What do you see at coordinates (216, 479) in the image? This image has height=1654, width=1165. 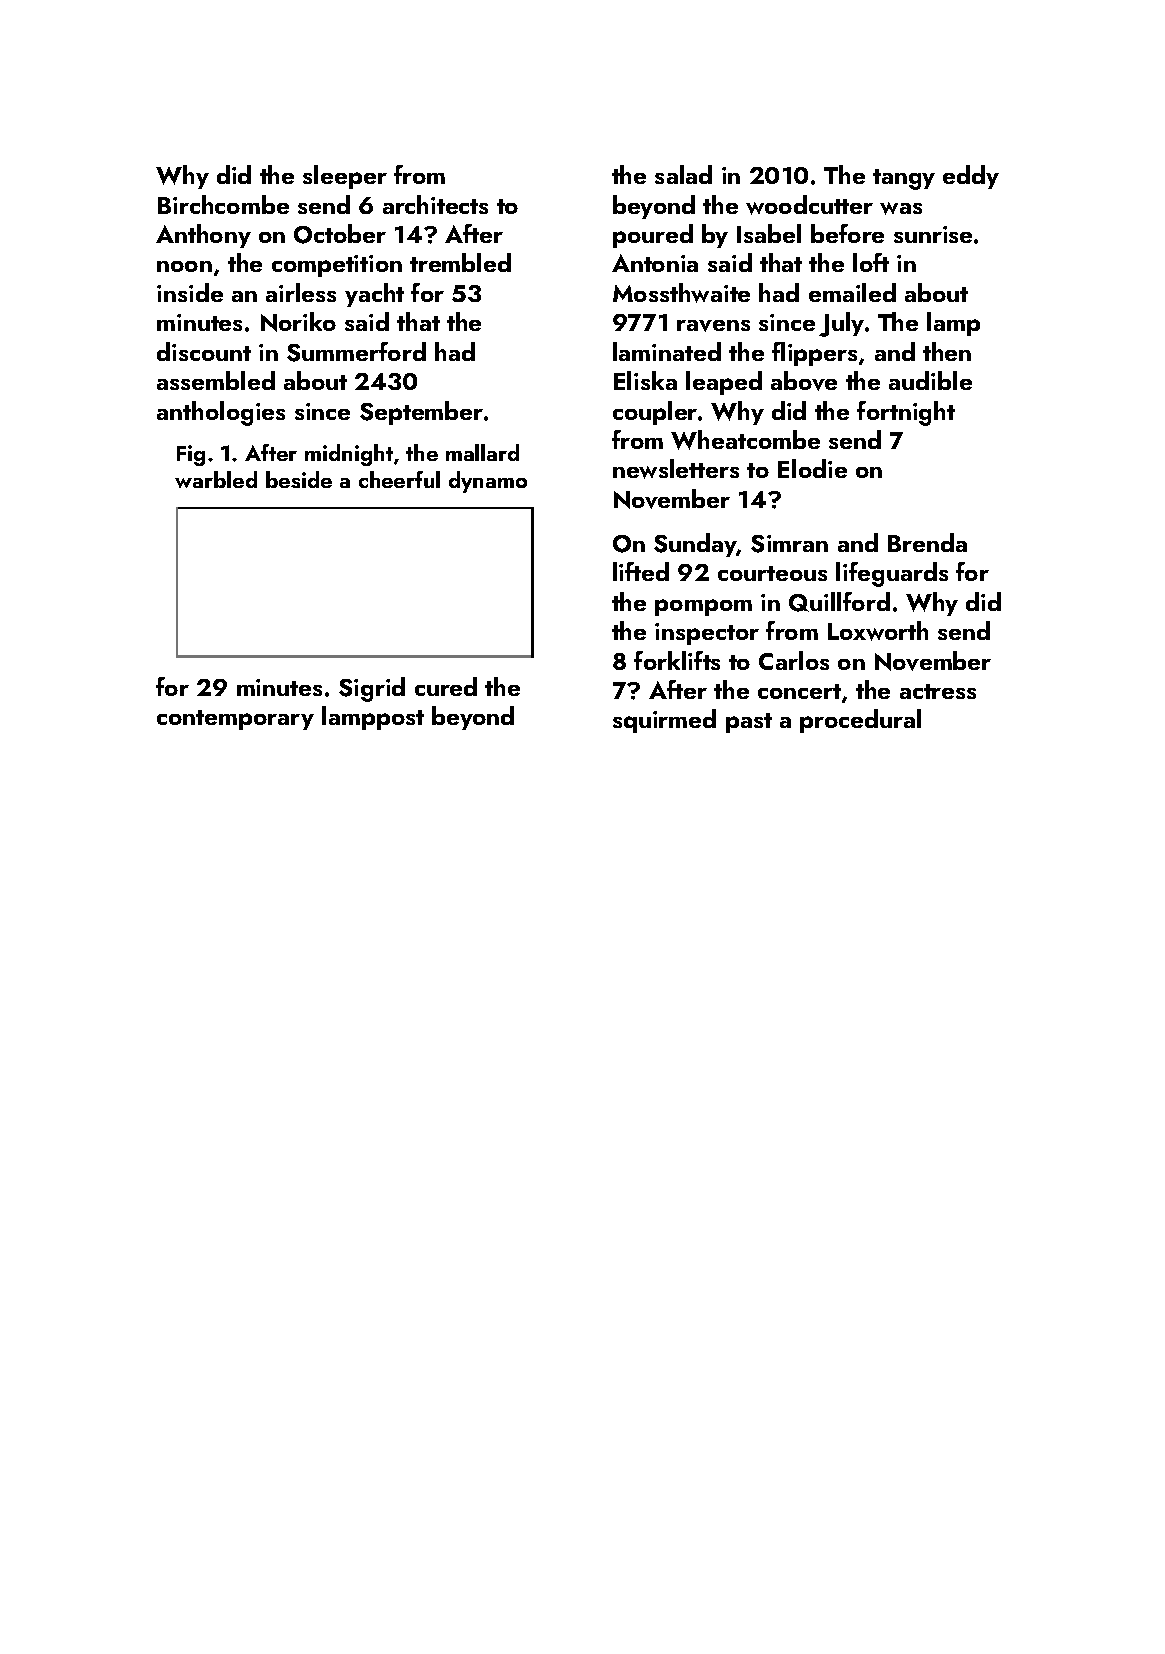 I see `warbled` at bounding box center [216, 479].
